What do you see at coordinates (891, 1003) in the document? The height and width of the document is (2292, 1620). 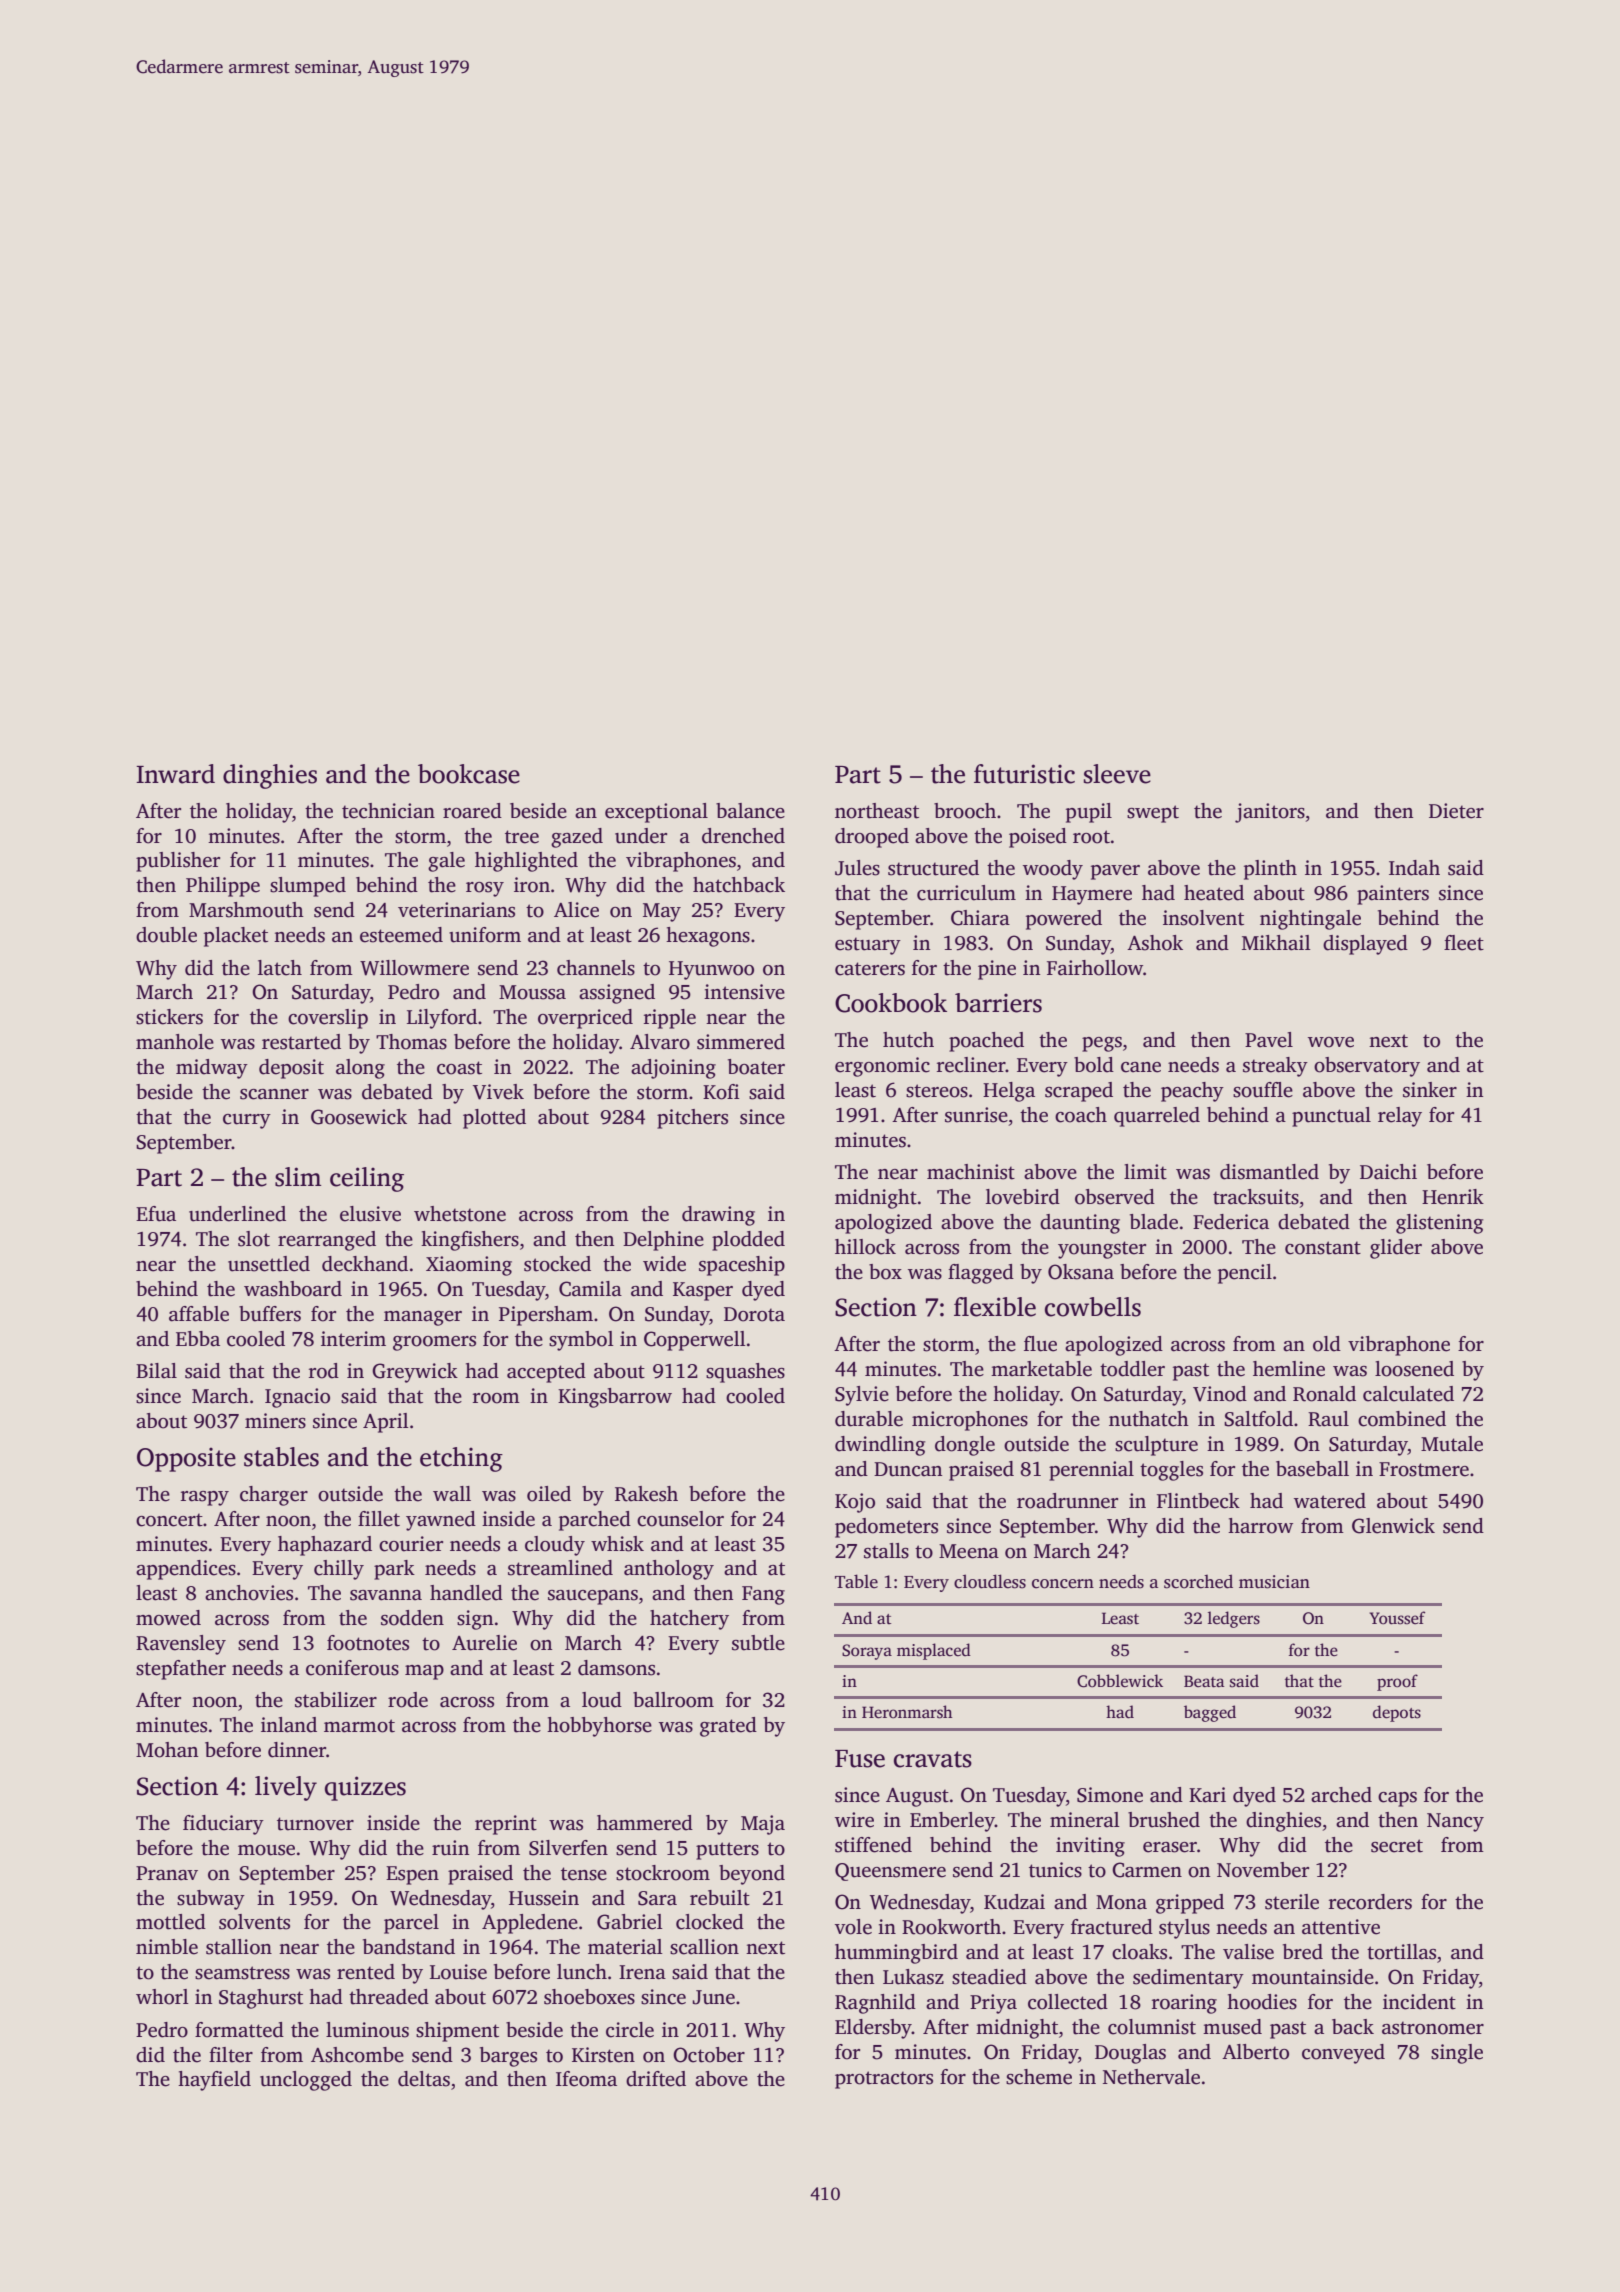 I see `Cookbook` at bounding box center [891, 1003].
